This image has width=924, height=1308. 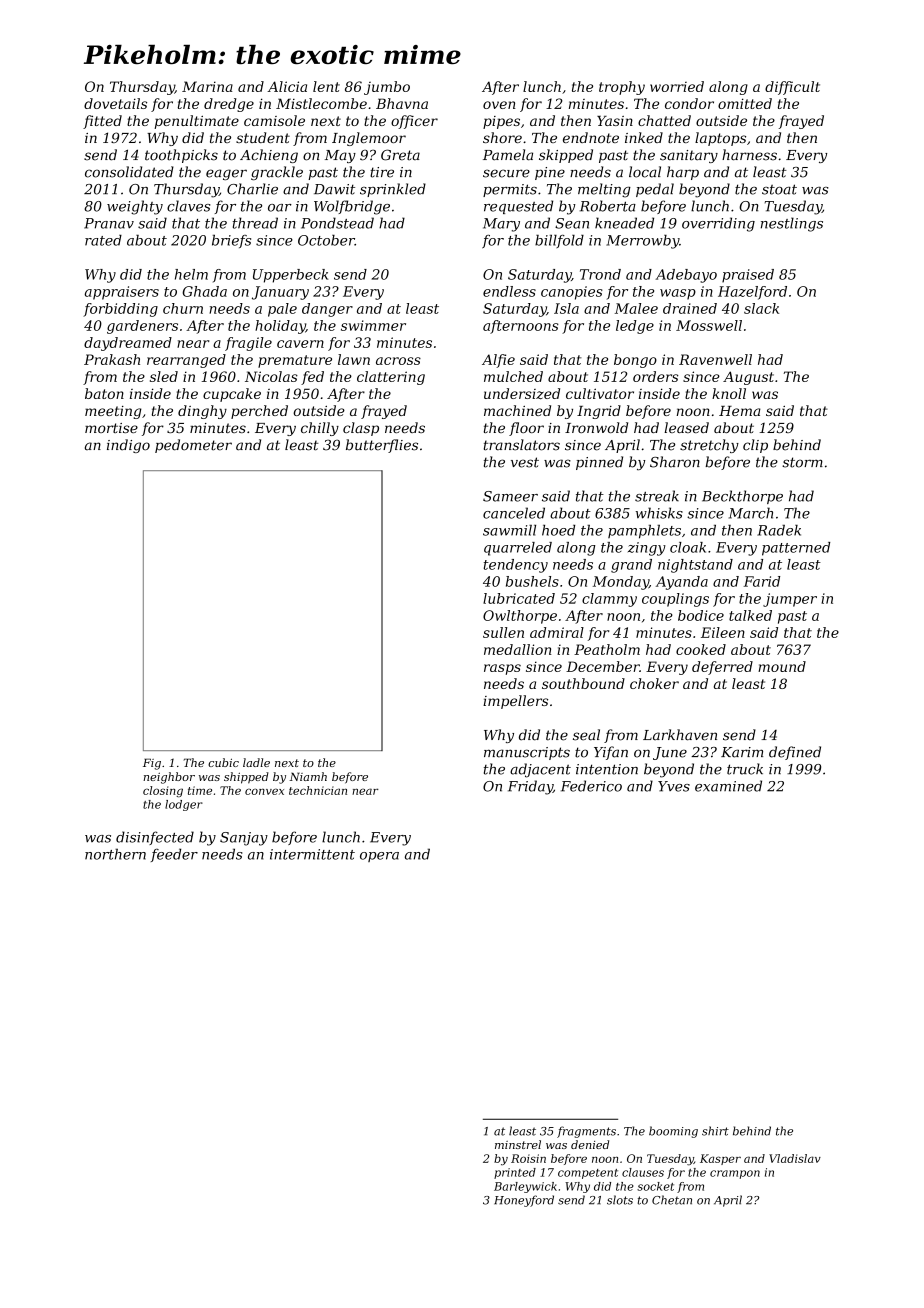 I want to click on cubic, so click(x=223, y=762).
